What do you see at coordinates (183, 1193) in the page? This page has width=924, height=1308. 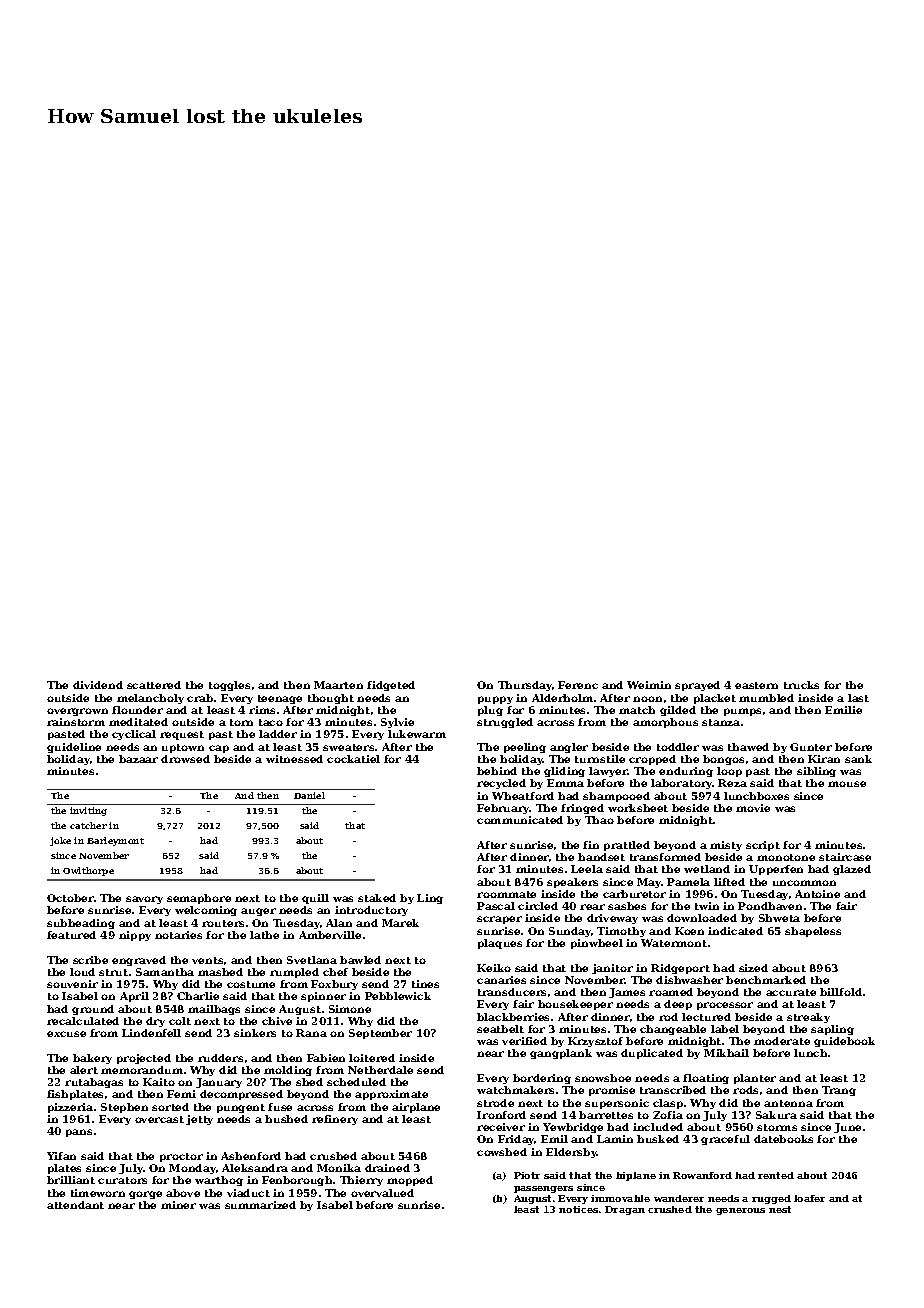 I see `above` at bounding box center [183, 1193].
